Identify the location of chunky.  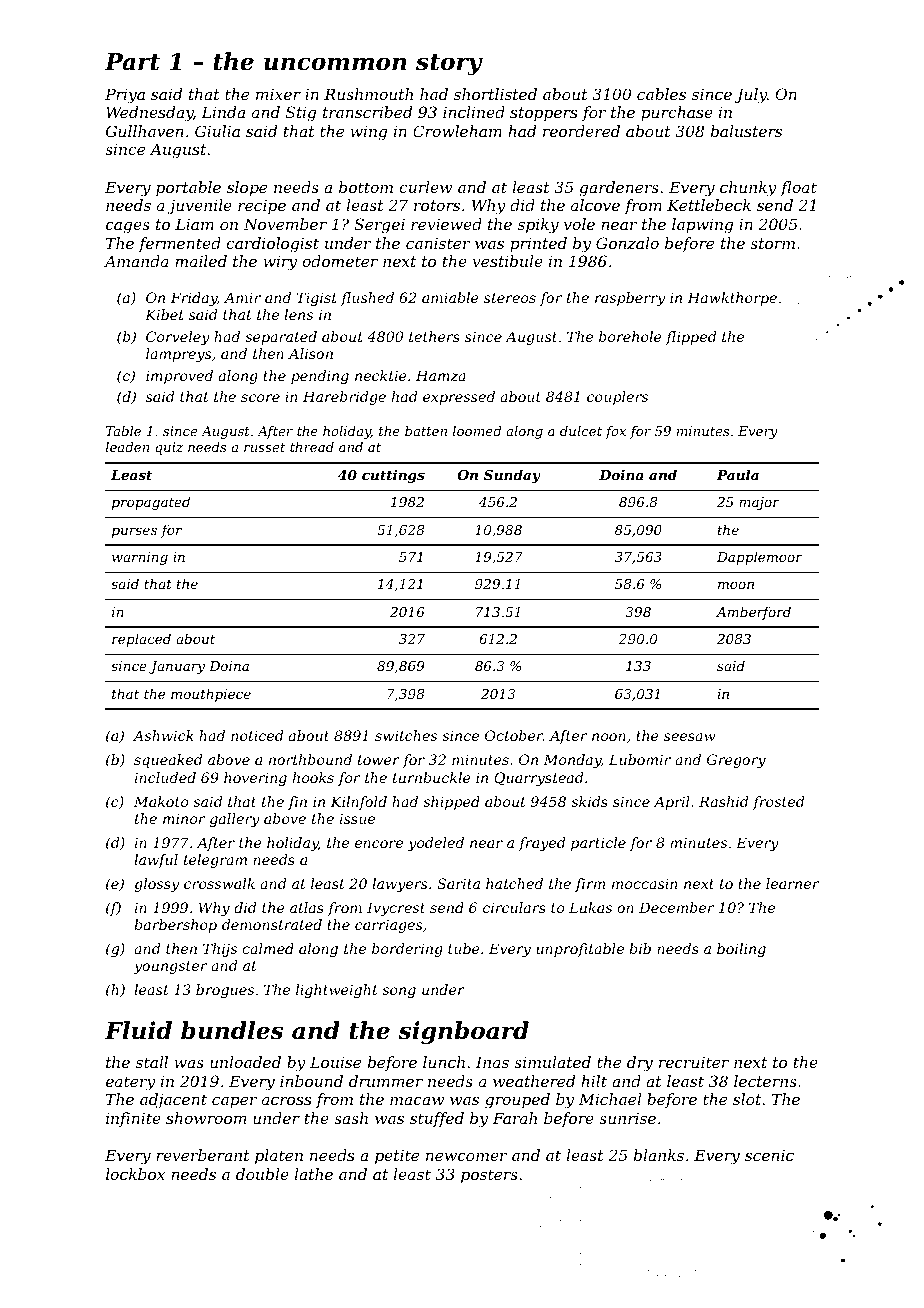
(748, 189).
